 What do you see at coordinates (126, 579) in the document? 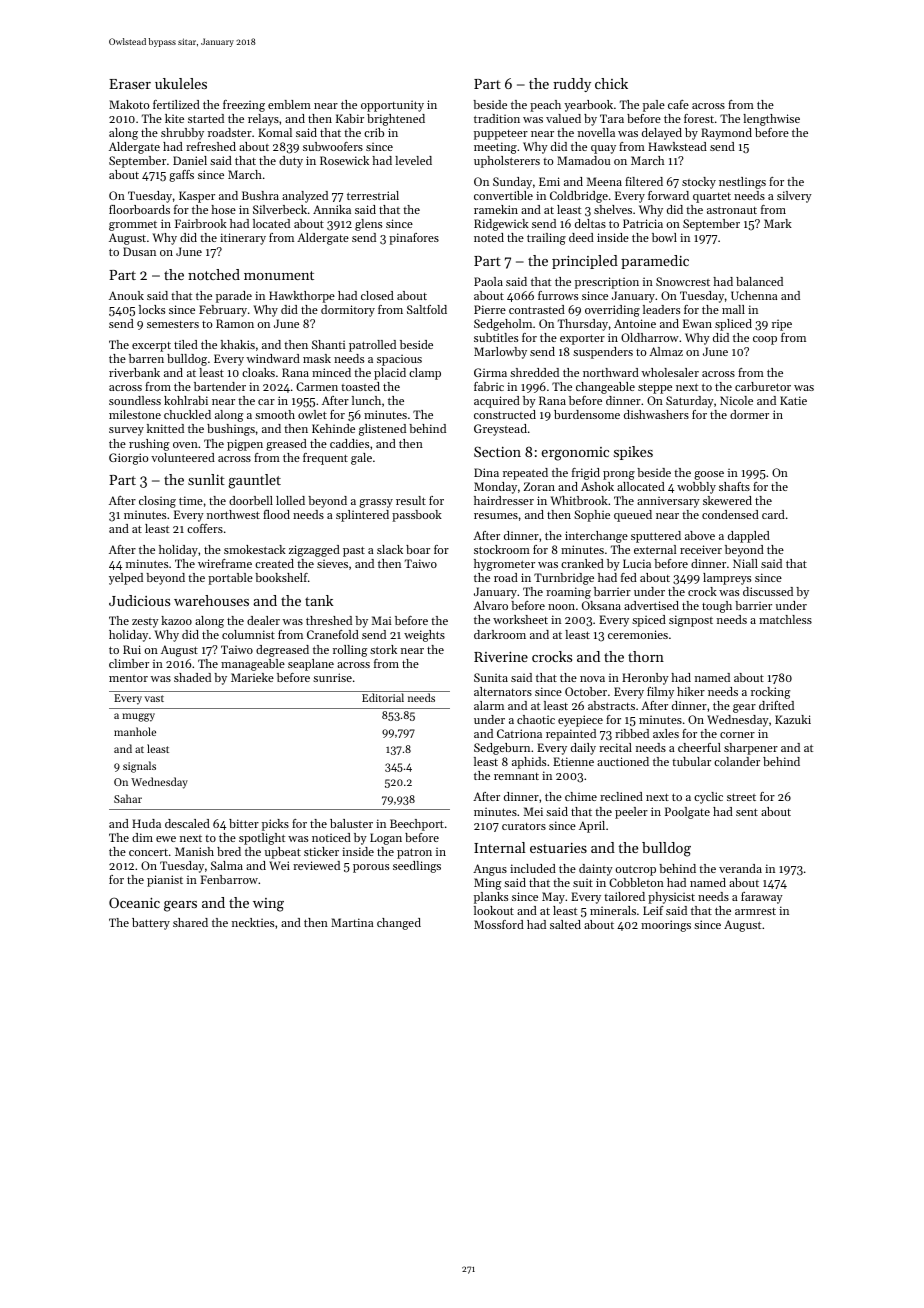
I see `yelped` at bounding box center [126, 579].
